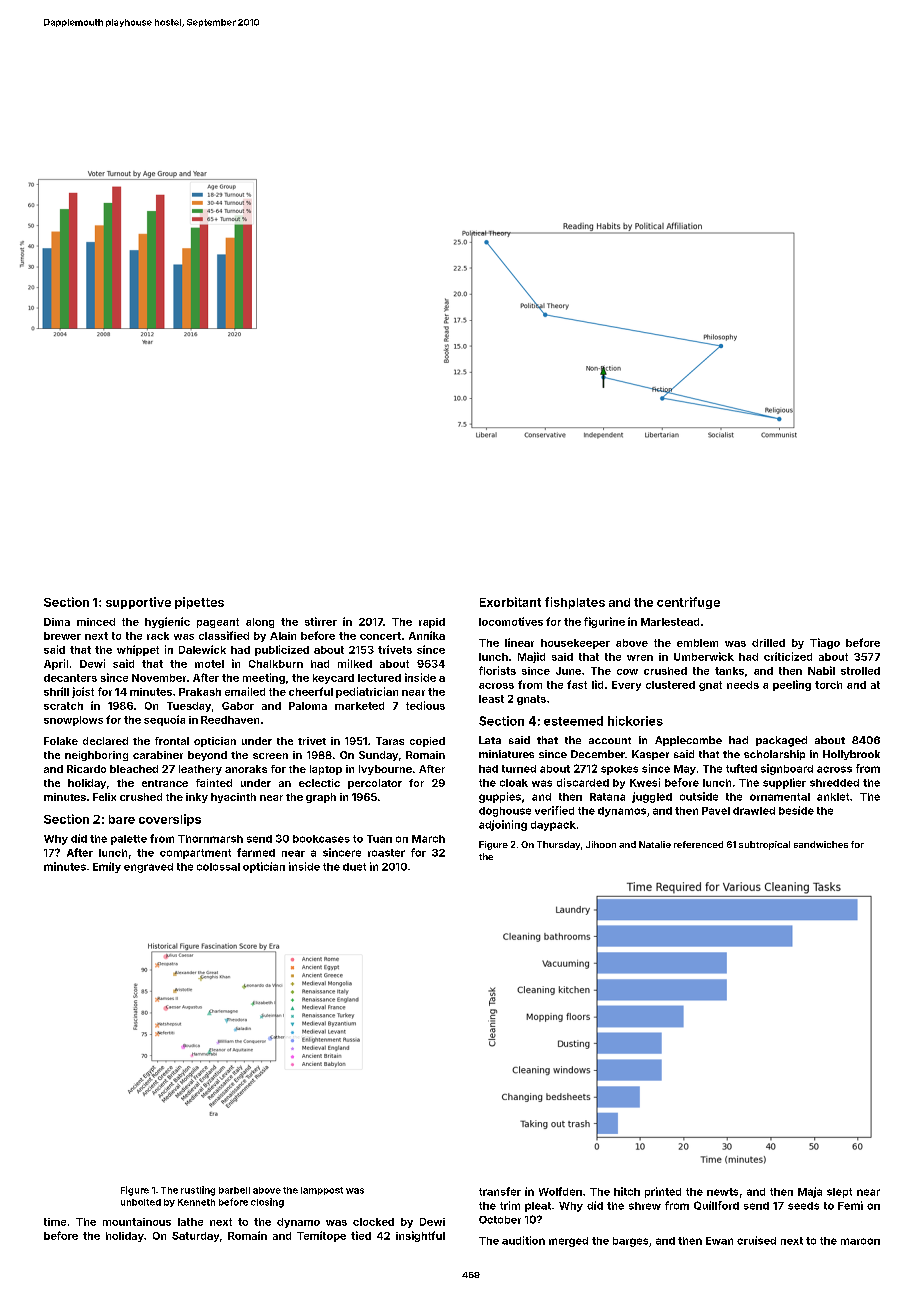 This document has width=924, height=1308. Describe the element at coordinates (354, 867) in the document. I see `duet` at that location.
